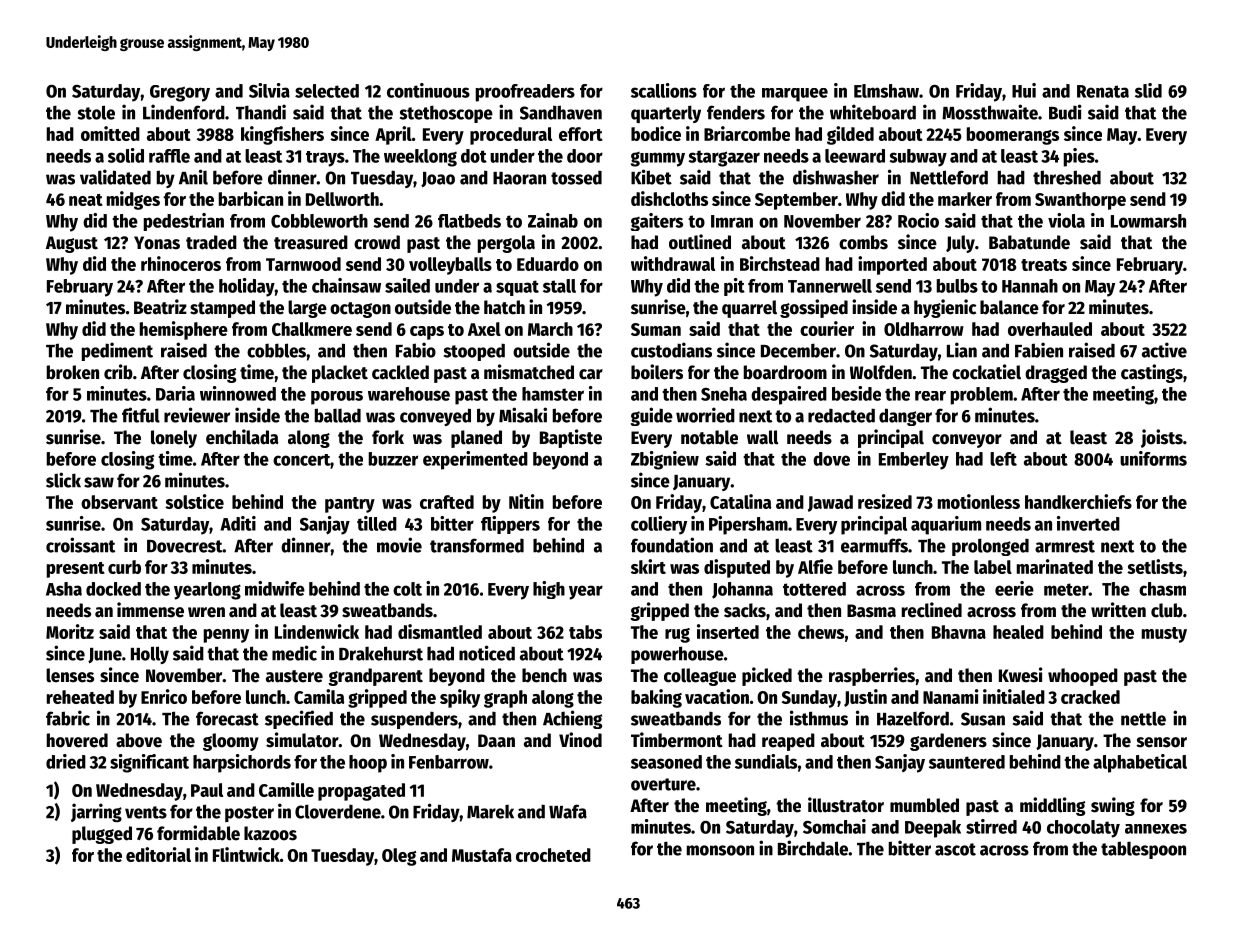  What do you see at coordinates (873, 112) in the screenshot?
I see `whiteboard` at bounding box center [873, 112].
